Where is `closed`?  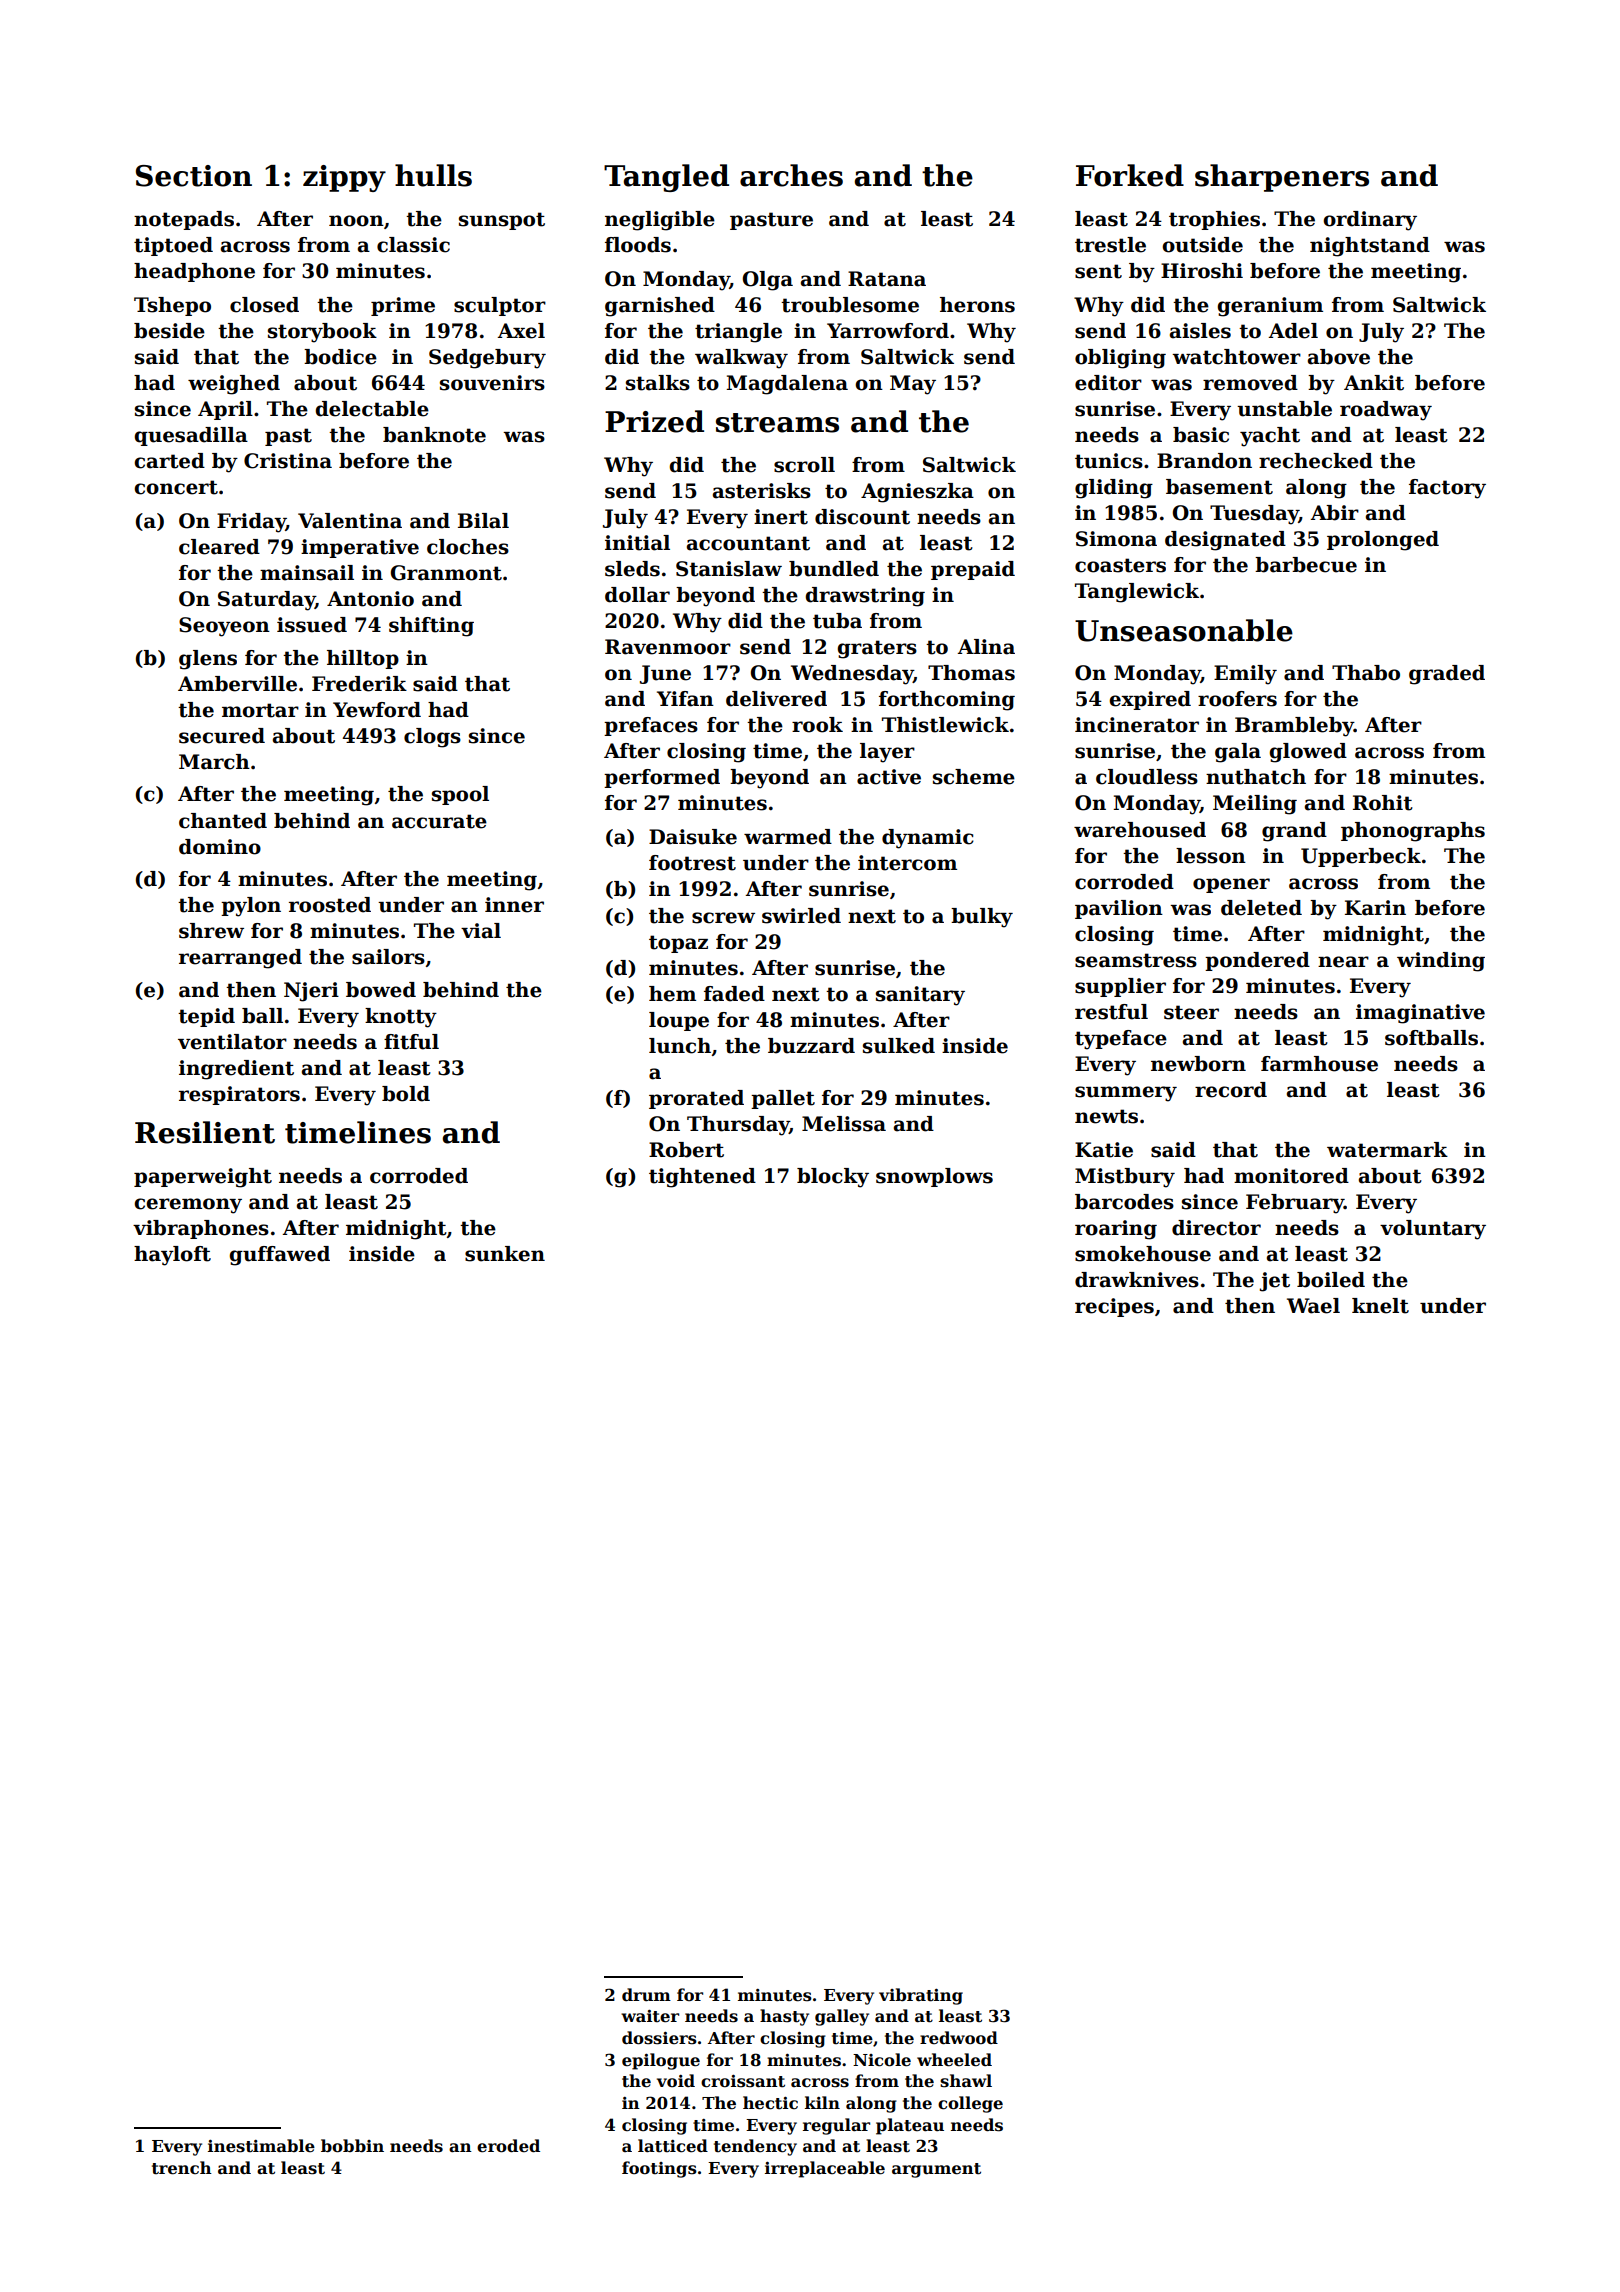 closed is located at coordinates (264, 305).
